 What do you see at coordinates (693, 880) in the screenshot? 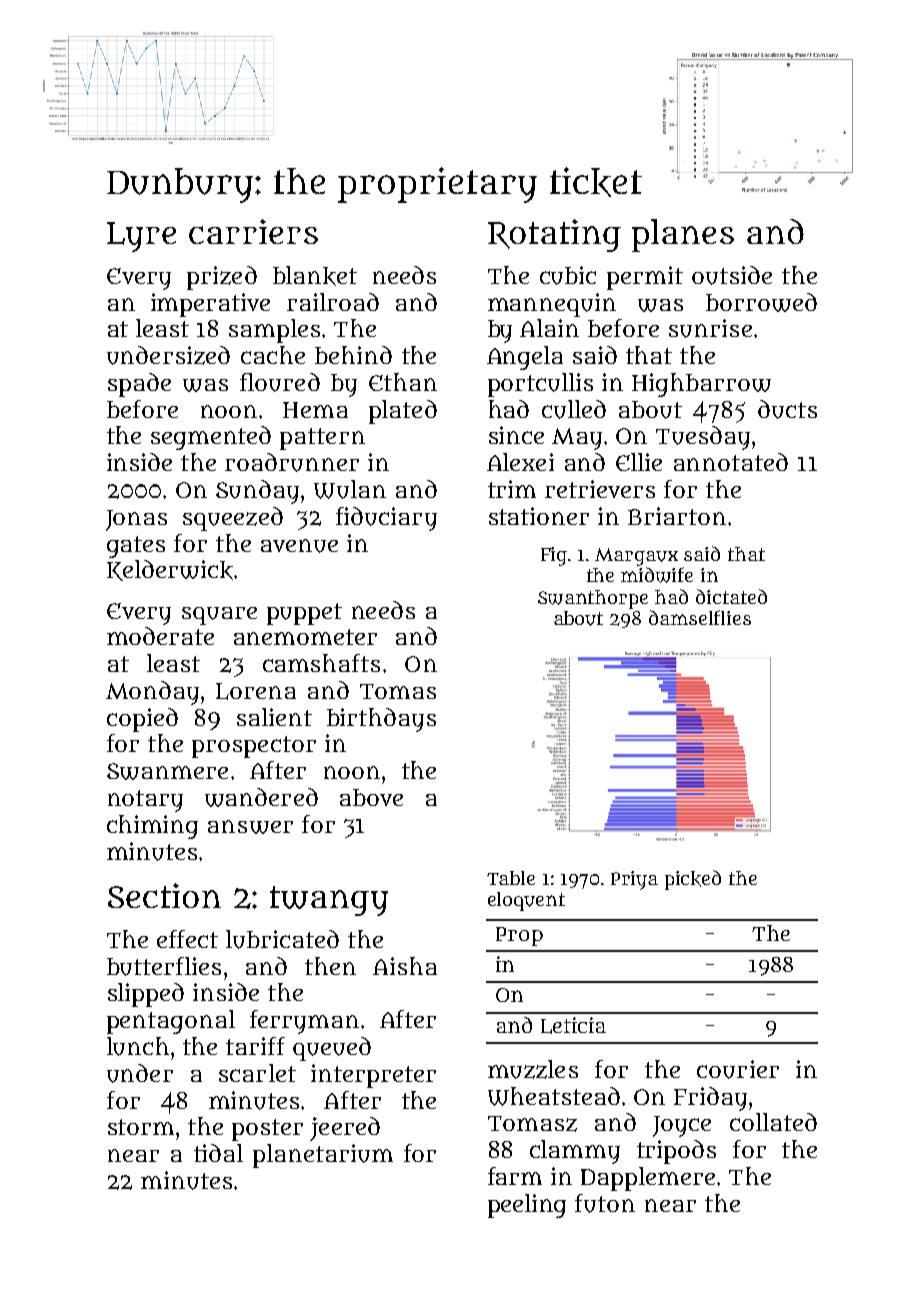
I see `picked` at bounding box center [693, 880].
